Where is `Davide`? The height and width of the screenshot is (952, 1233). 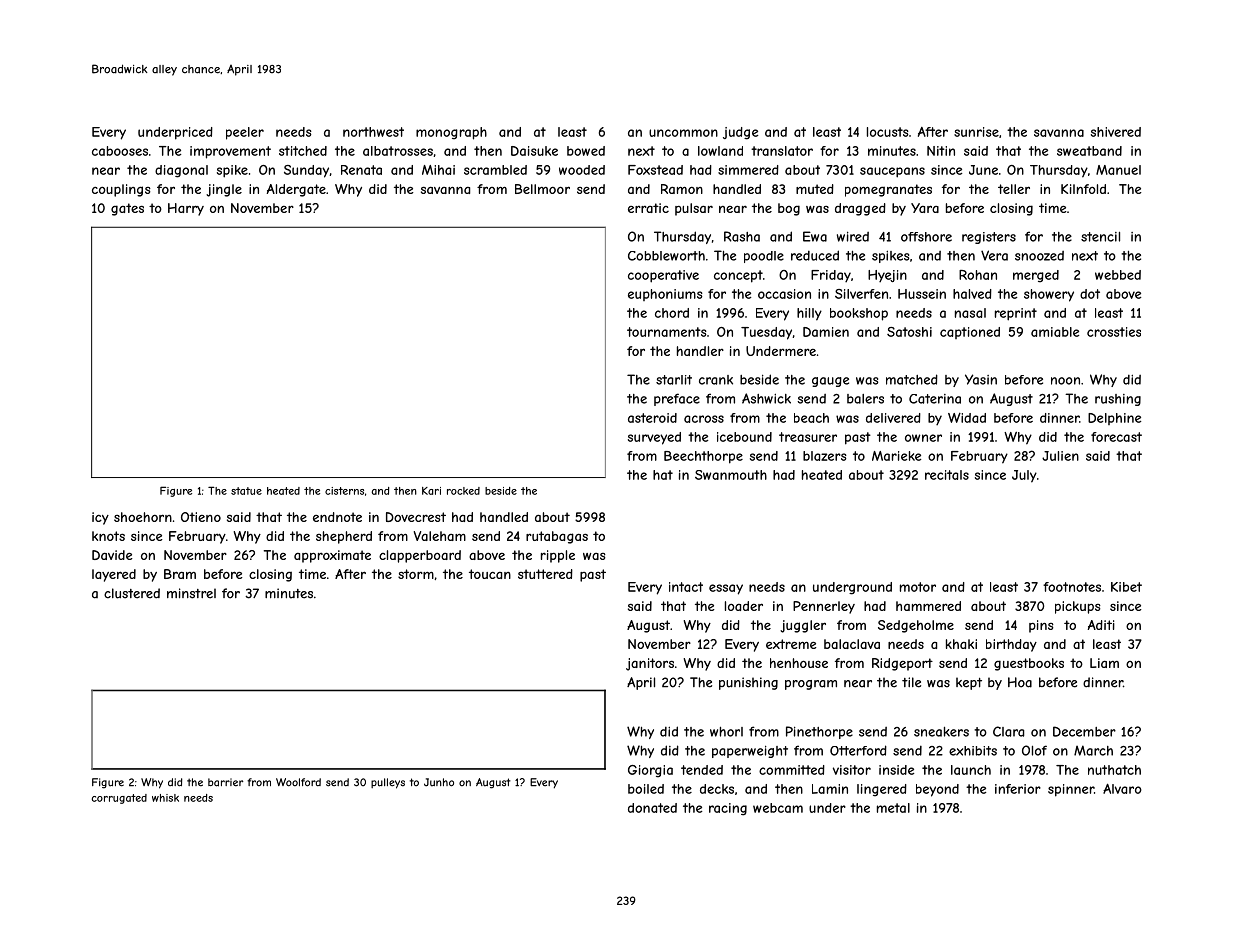 Davide is located at coordinates (112, 555).
